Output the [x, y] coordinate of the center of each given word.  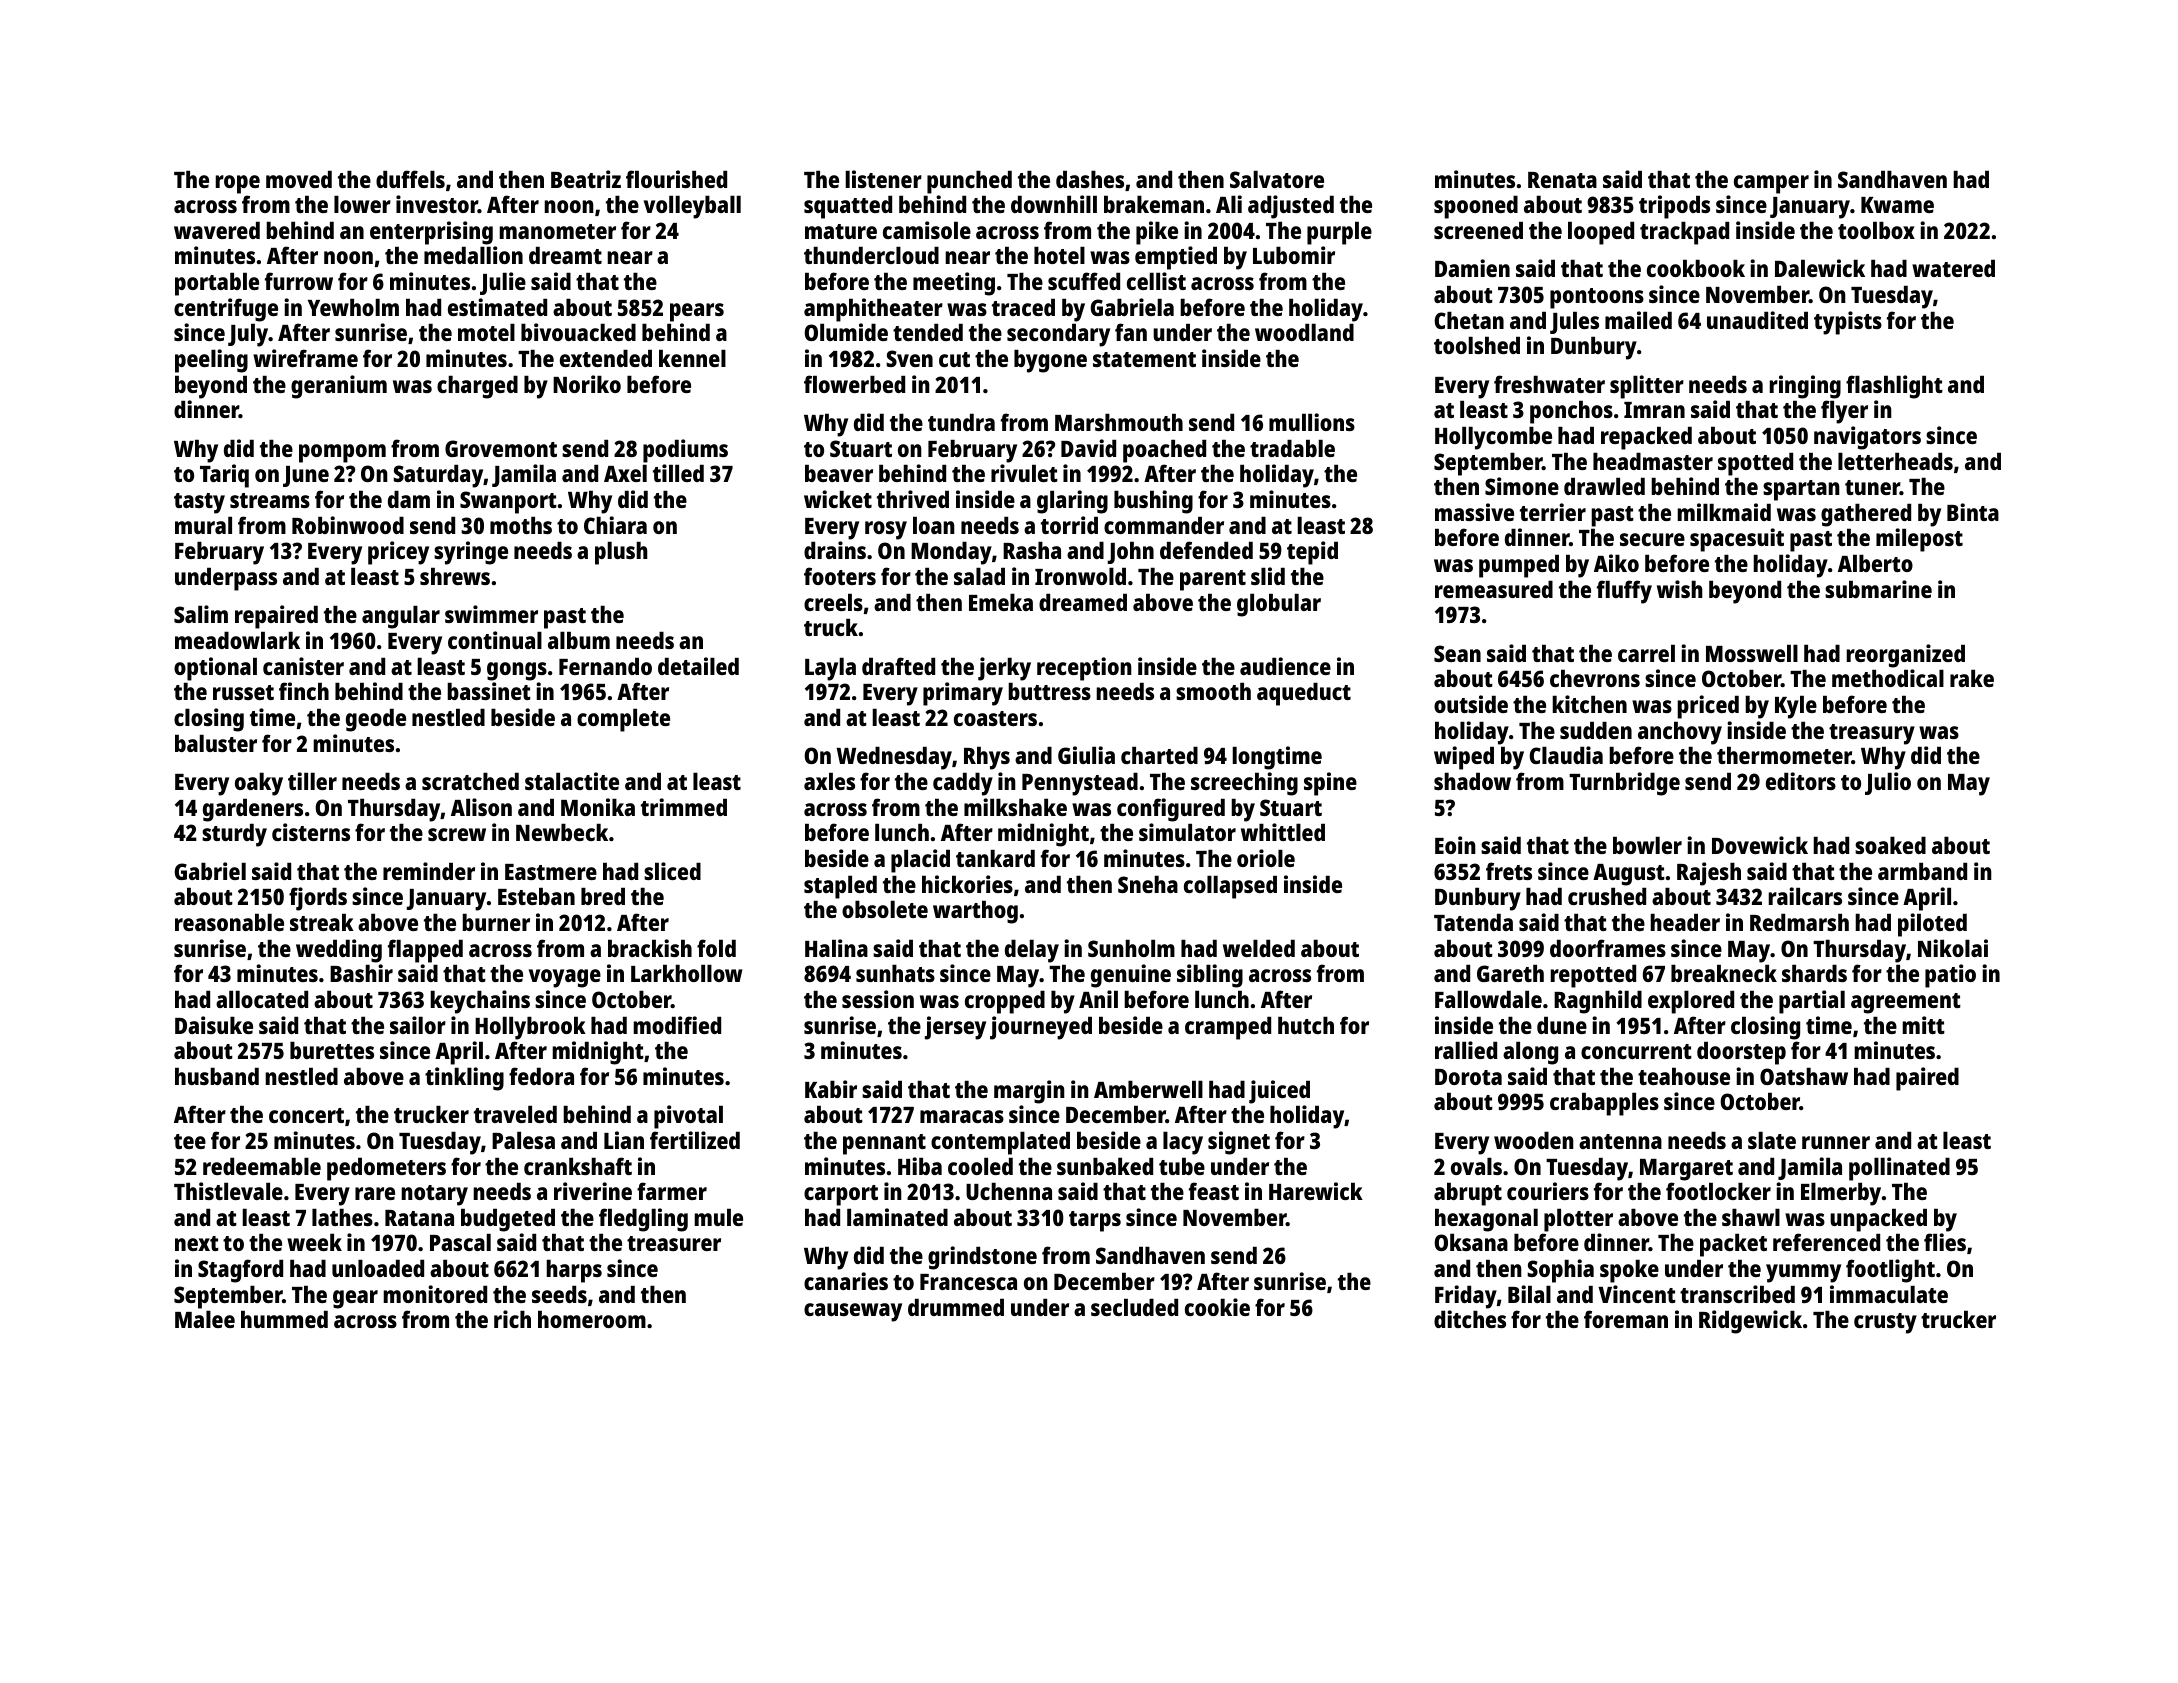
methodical [1888, 678]
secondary [1058, 335]
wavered [217, 230]
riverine [593, 1191]
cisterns [311, 832]
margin [1029, 1092]
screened [1478, 230]
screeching [1244, 784]
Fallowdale [1488, 999]
